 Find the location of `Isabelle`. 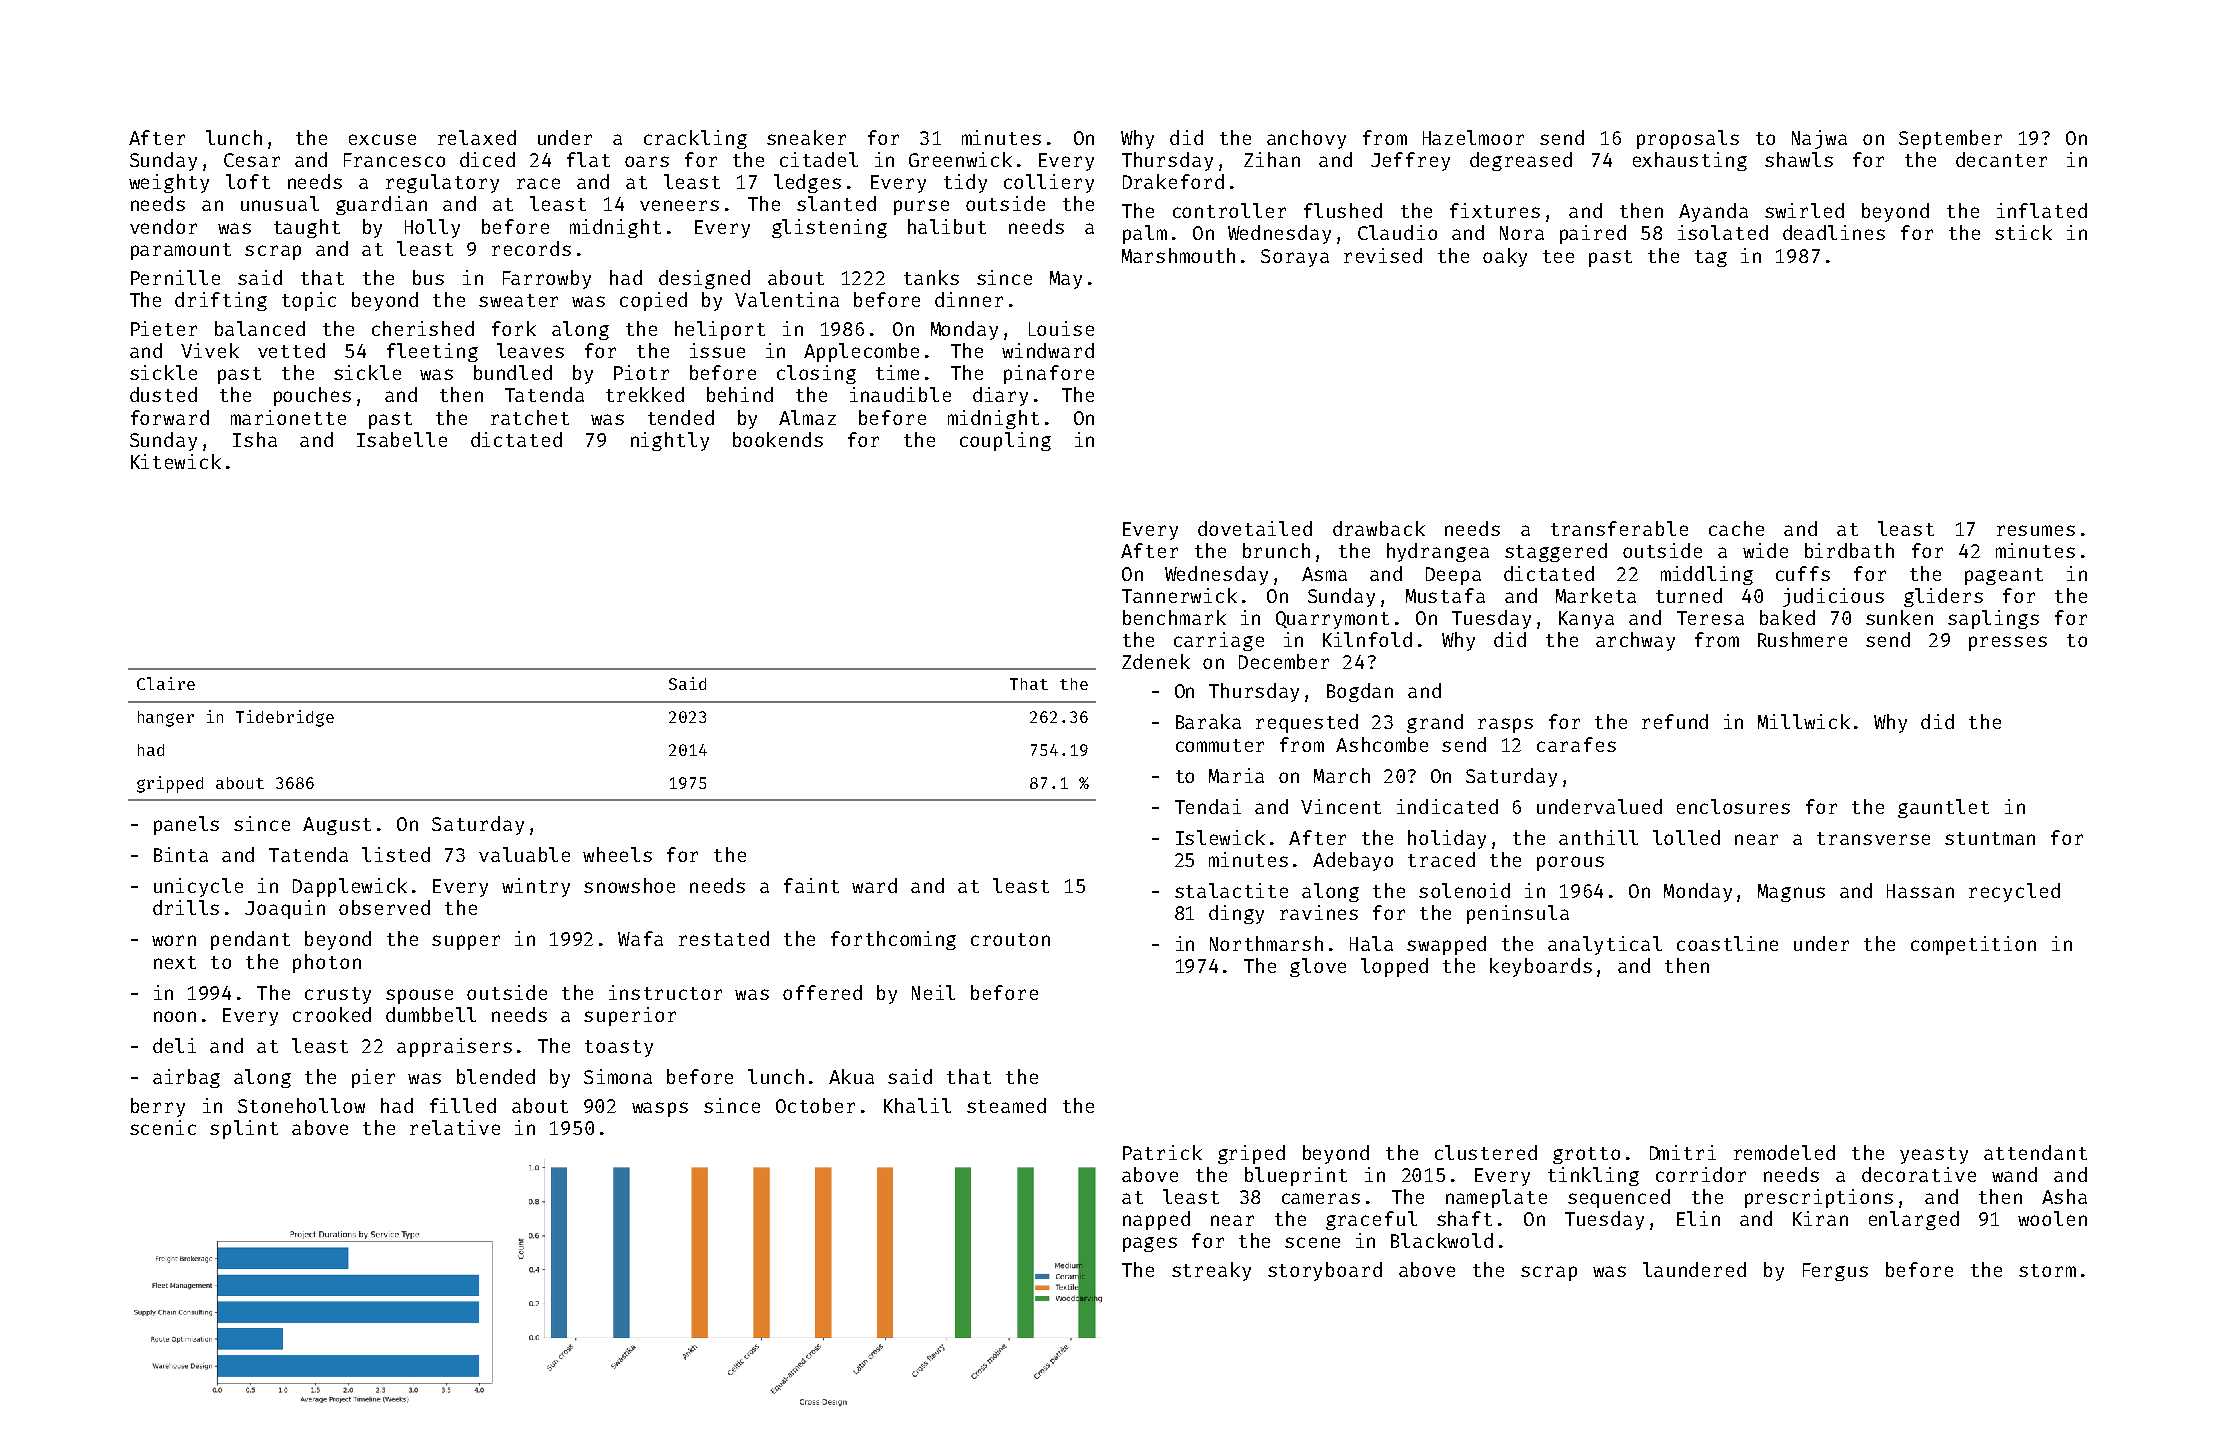

Isabelle is located at coordinates (402, 439).
